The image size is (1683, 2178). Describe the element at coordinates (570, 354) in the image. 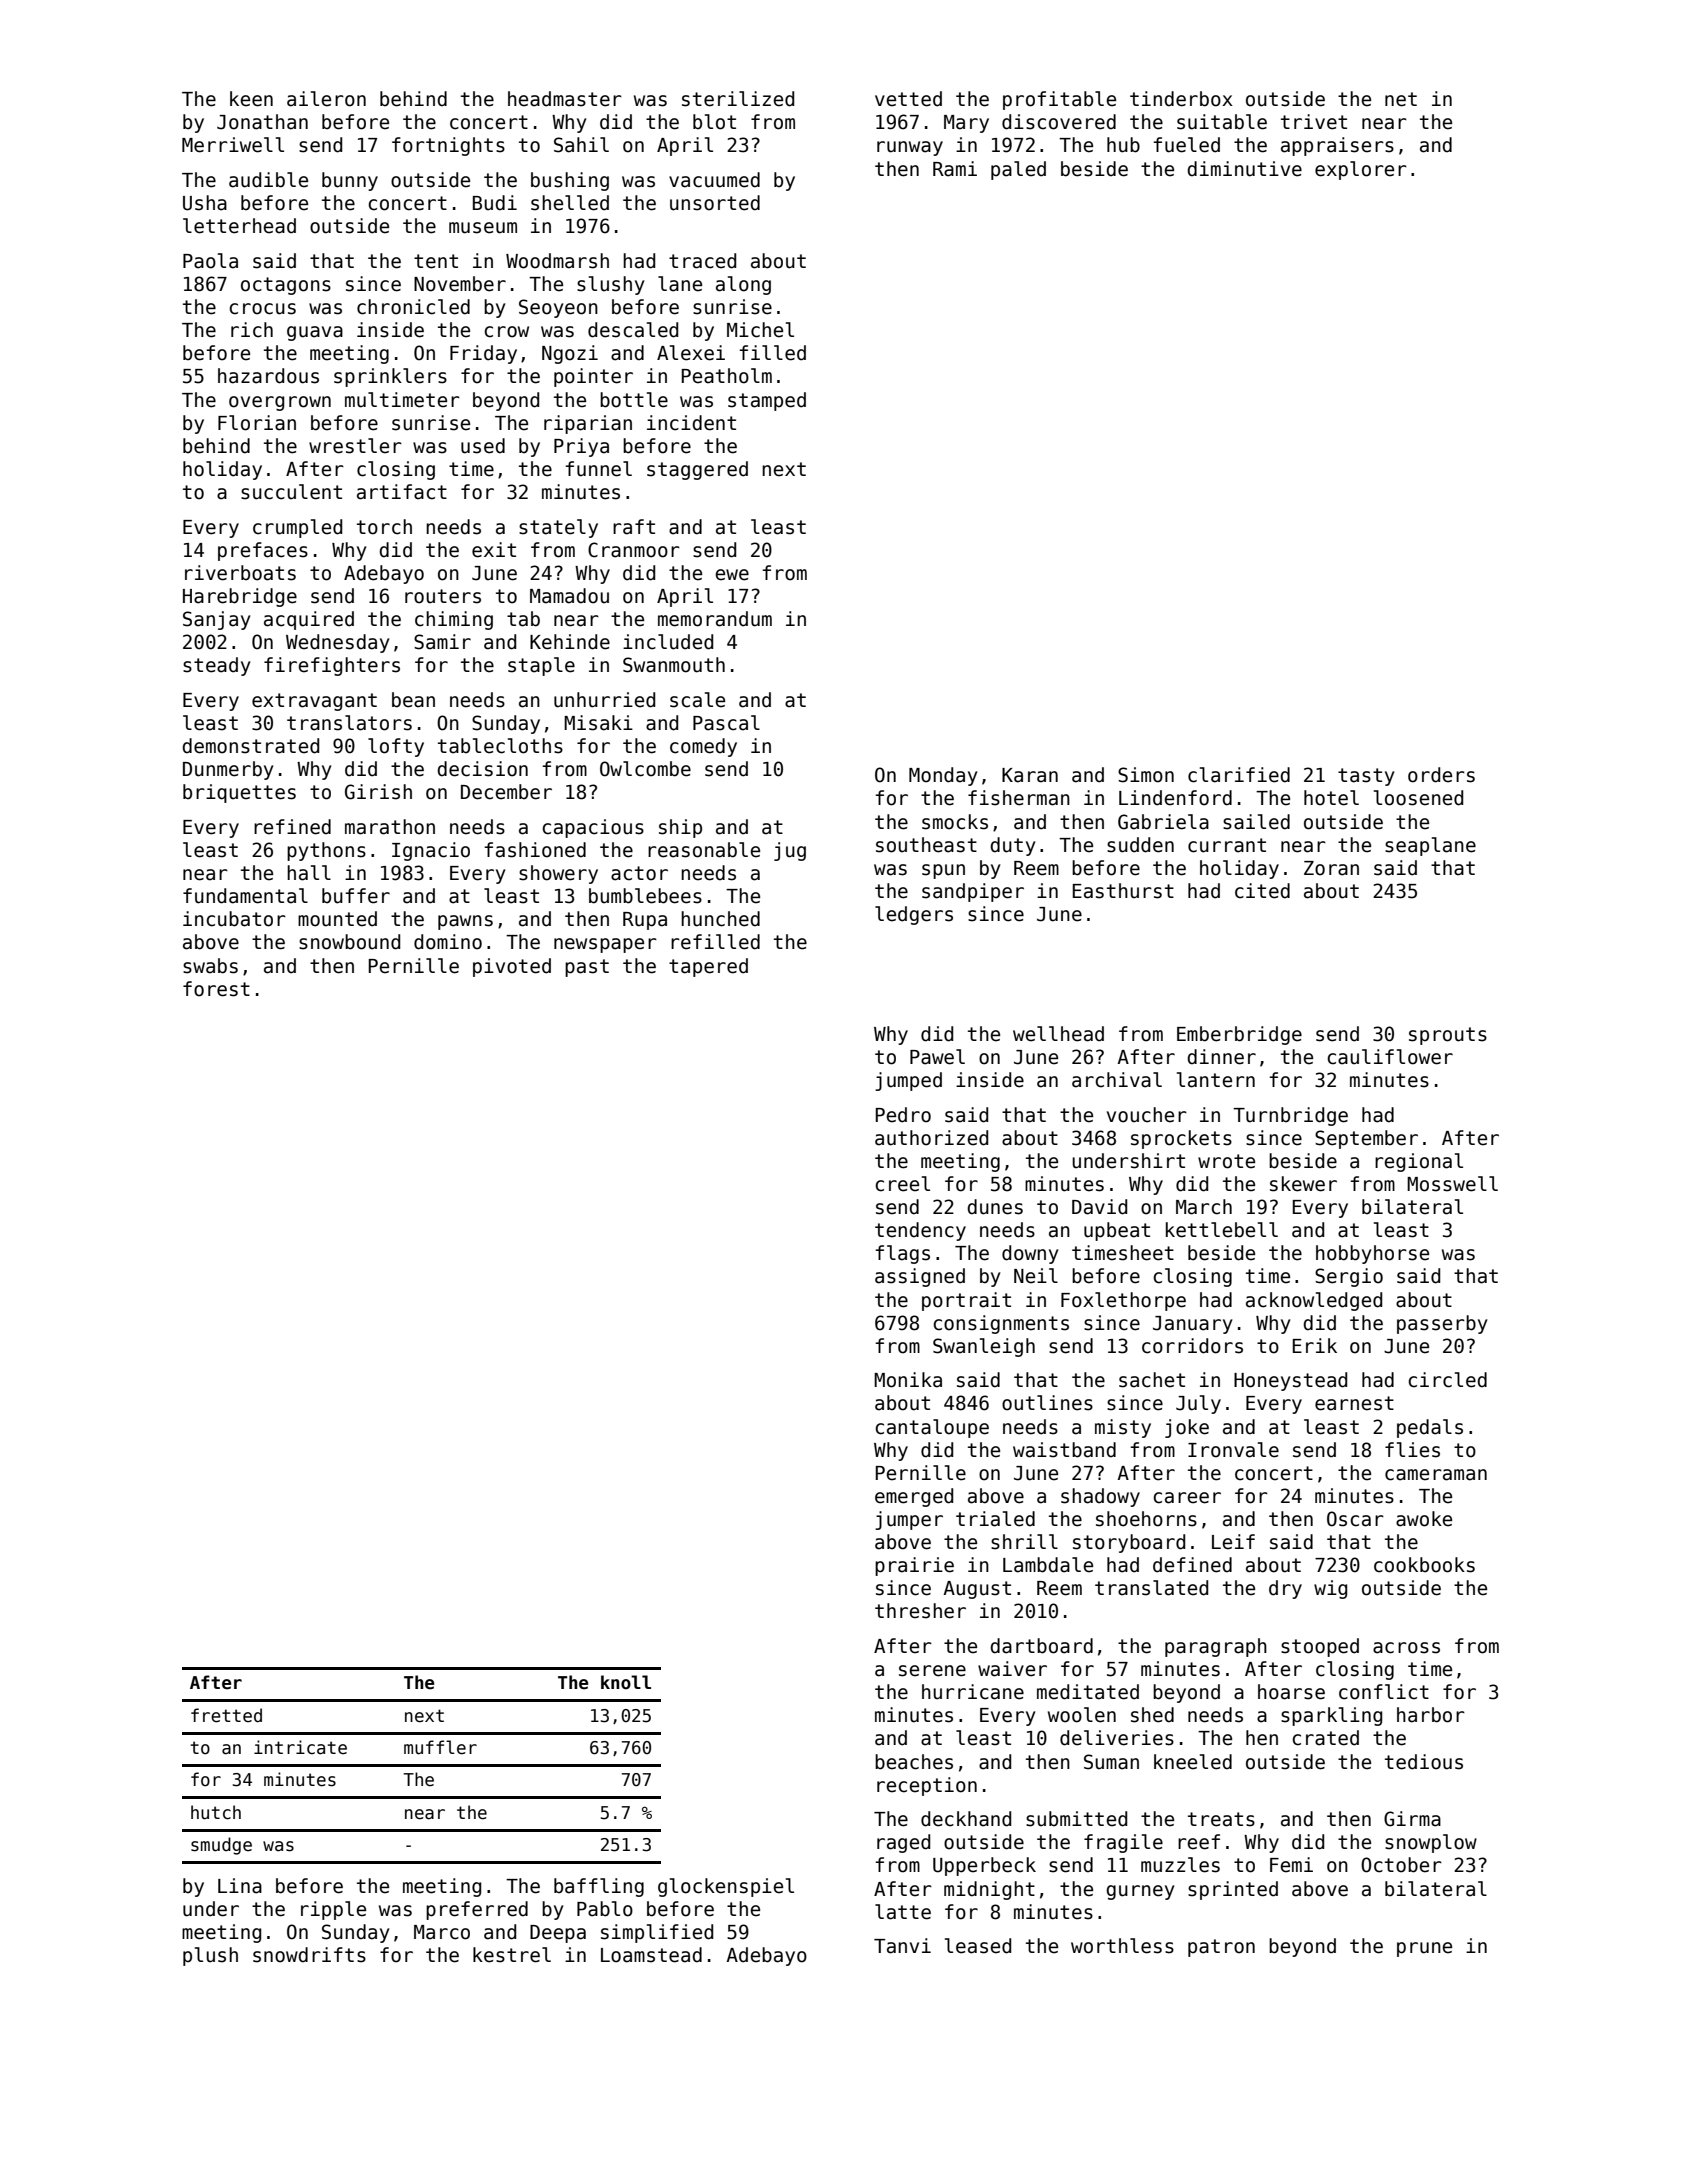

I see `Ngozi` at that location.
